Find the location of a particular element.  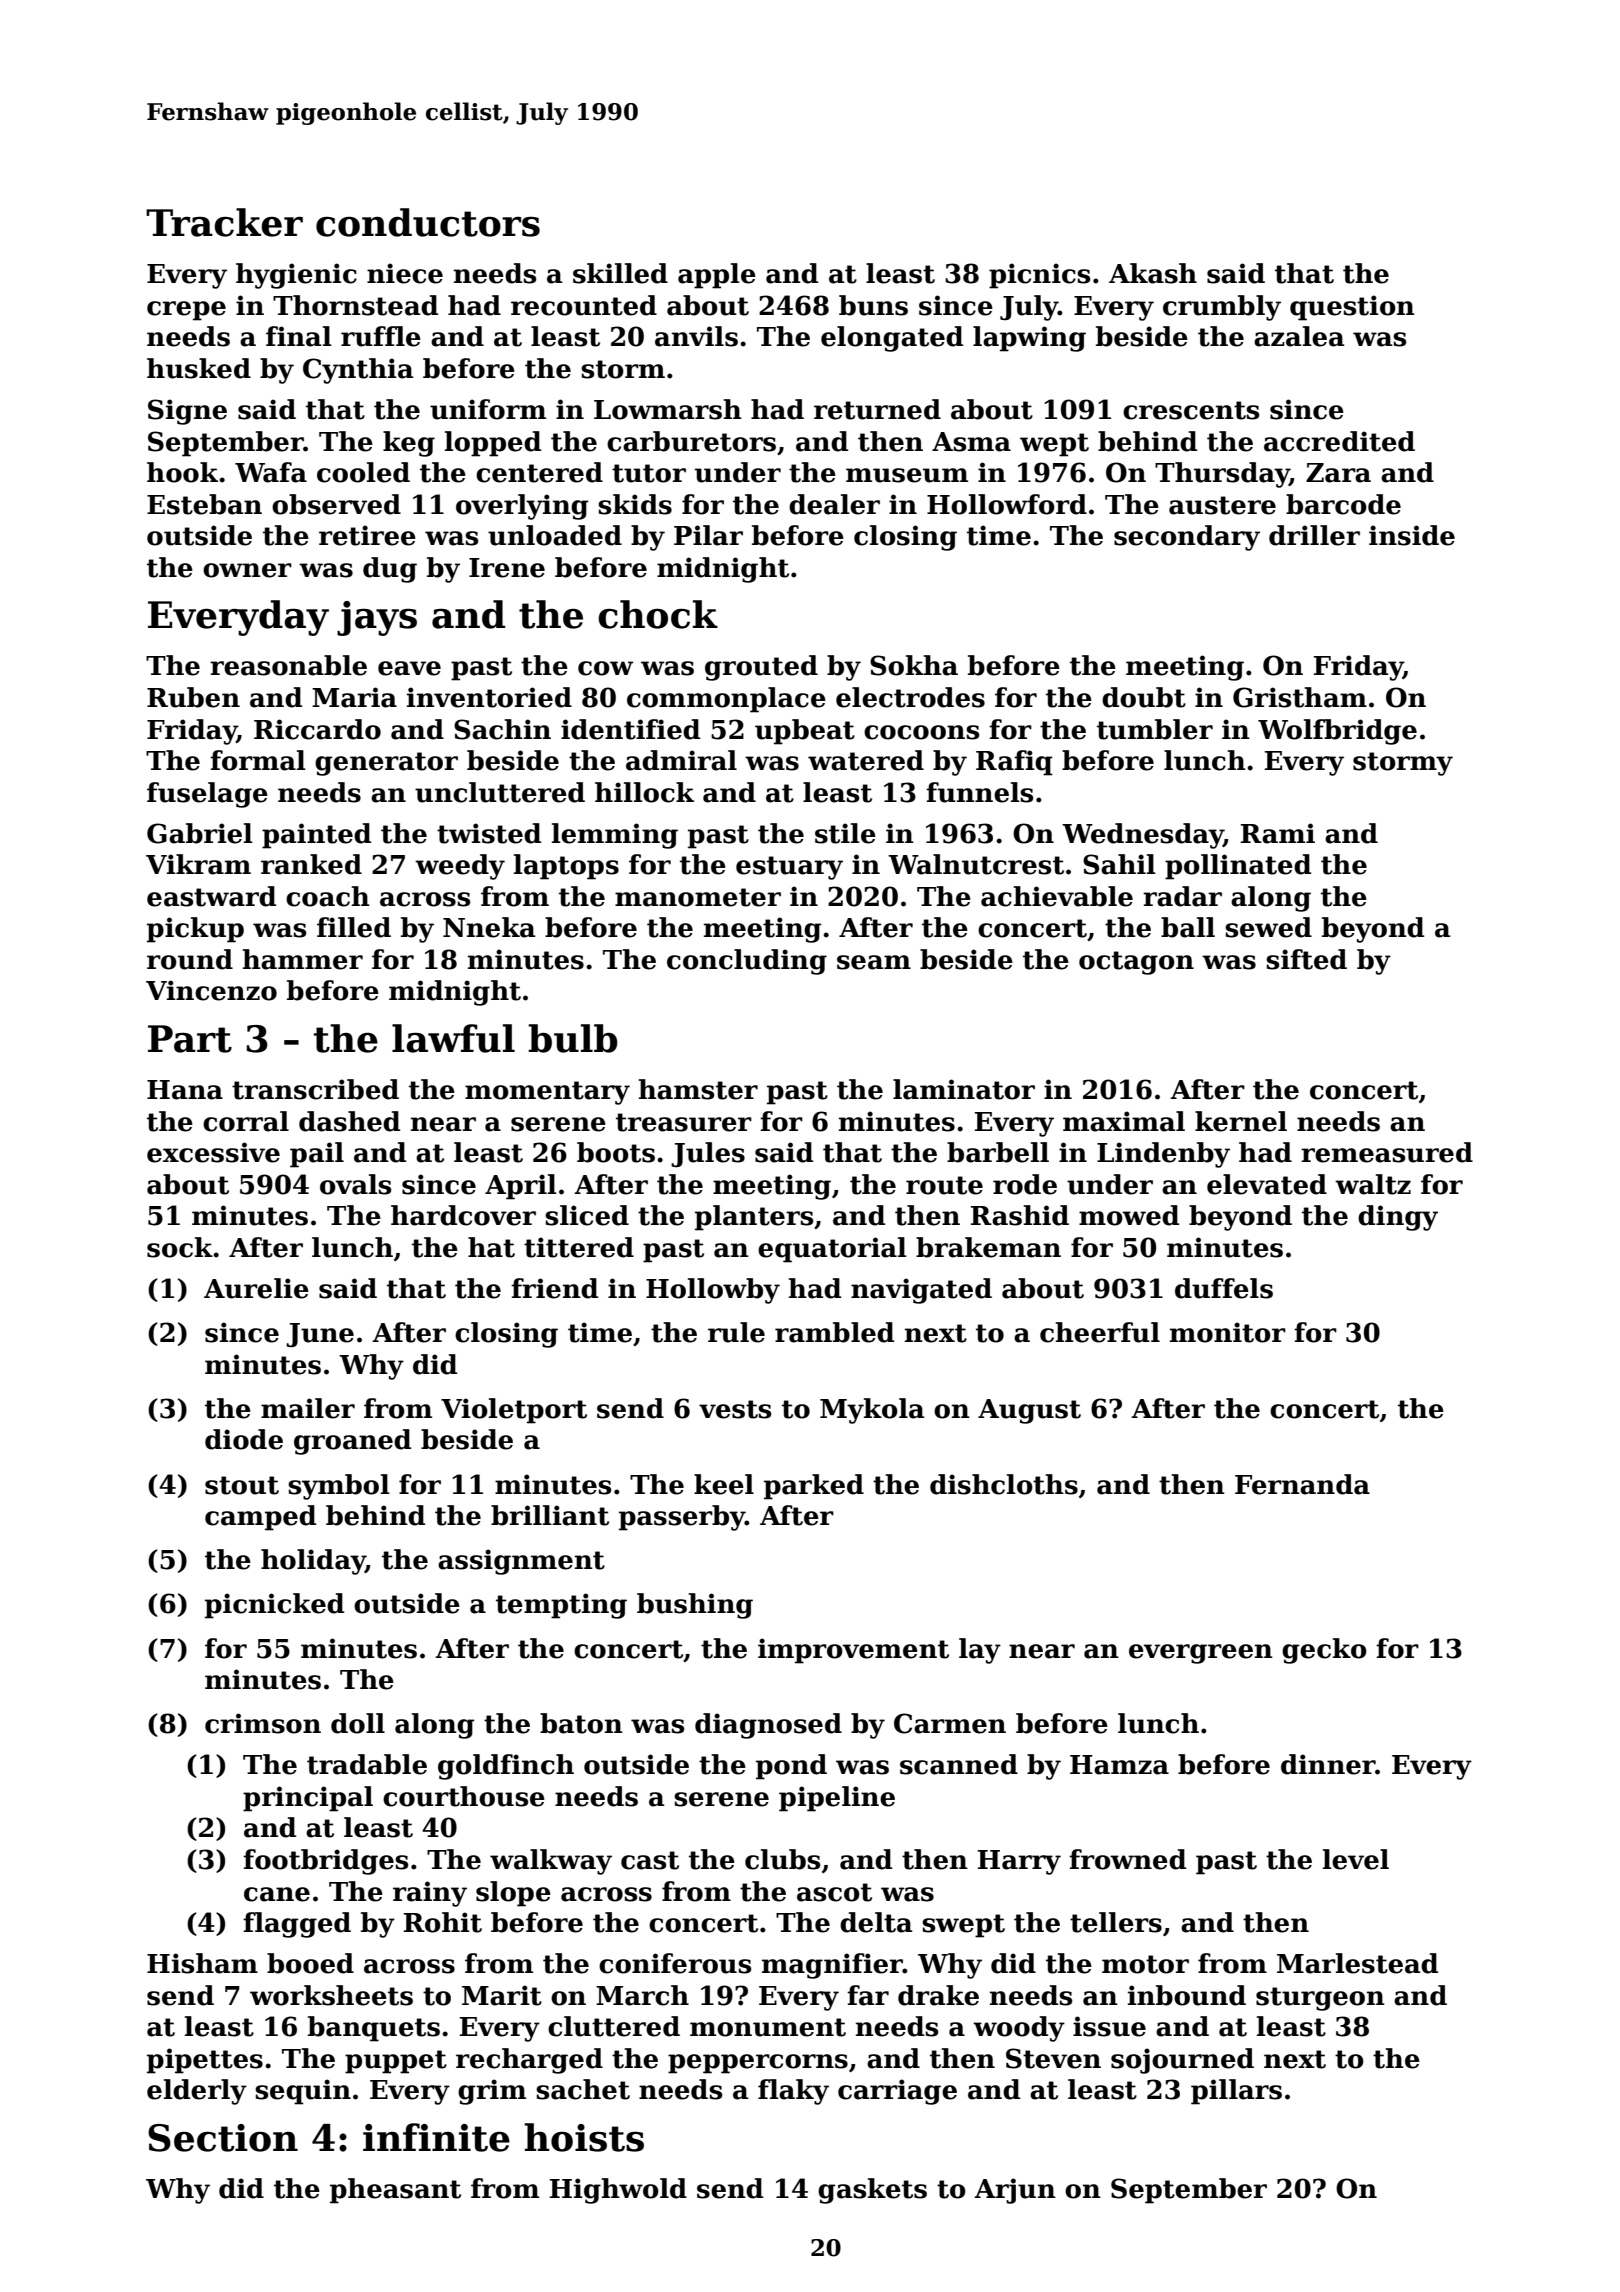

Wolfbridge is located at coordinates (1337, 732).
